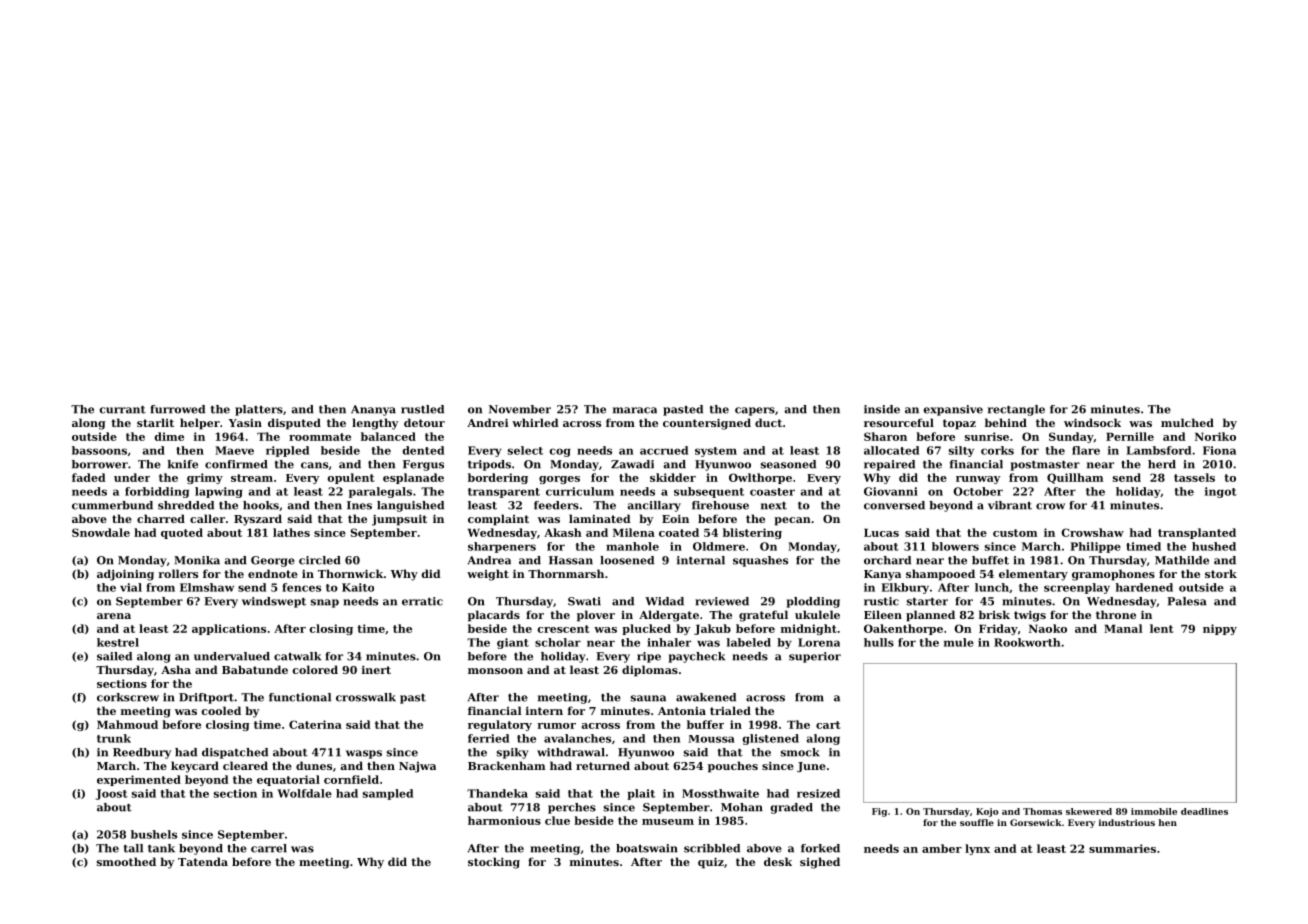 The height and width of the screenshot is (924, 1308). I want to click on planned, so click(930, 616).
